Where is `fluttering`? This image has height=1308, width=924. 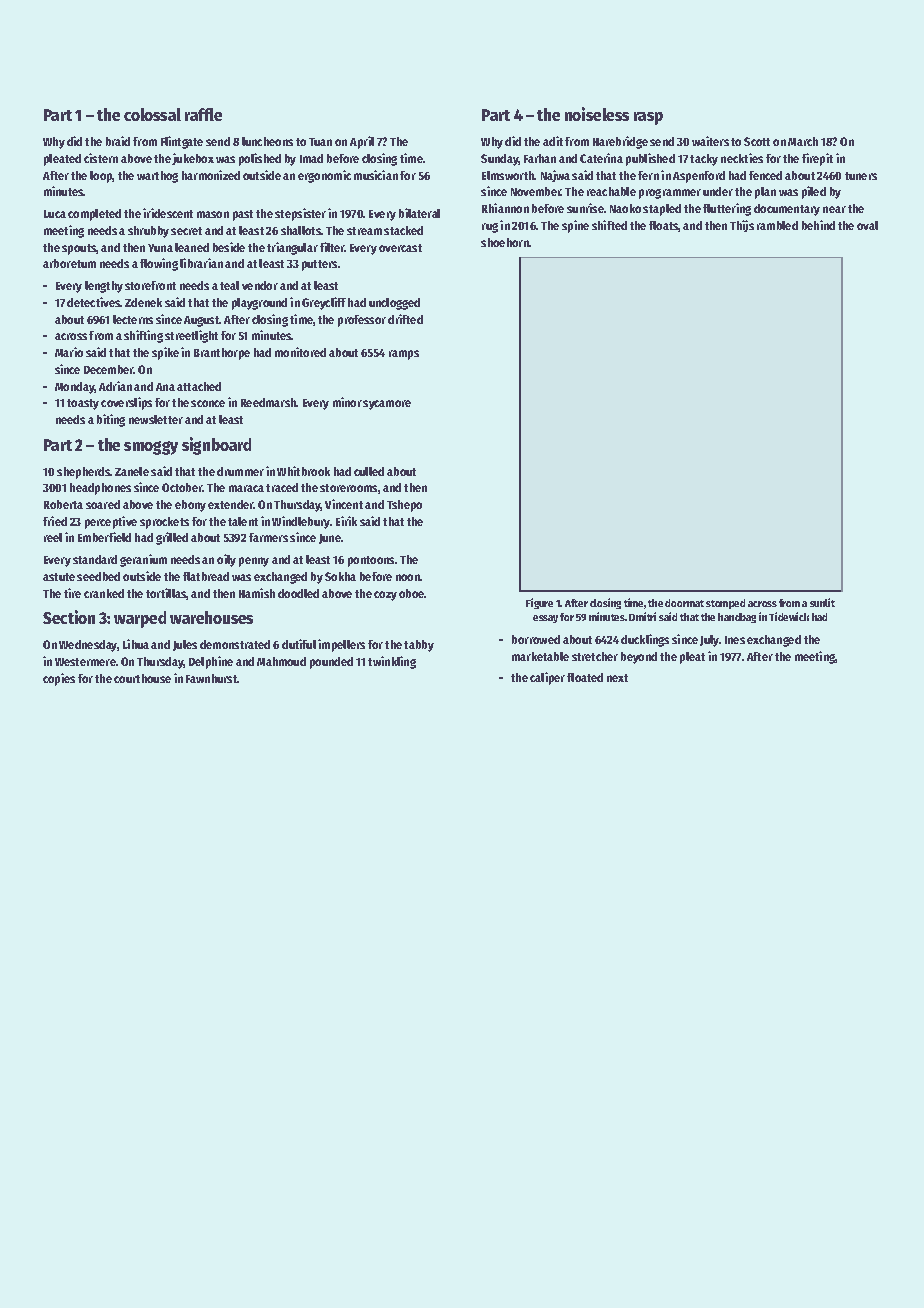
fluttering is located at coordinates (727, 209).
